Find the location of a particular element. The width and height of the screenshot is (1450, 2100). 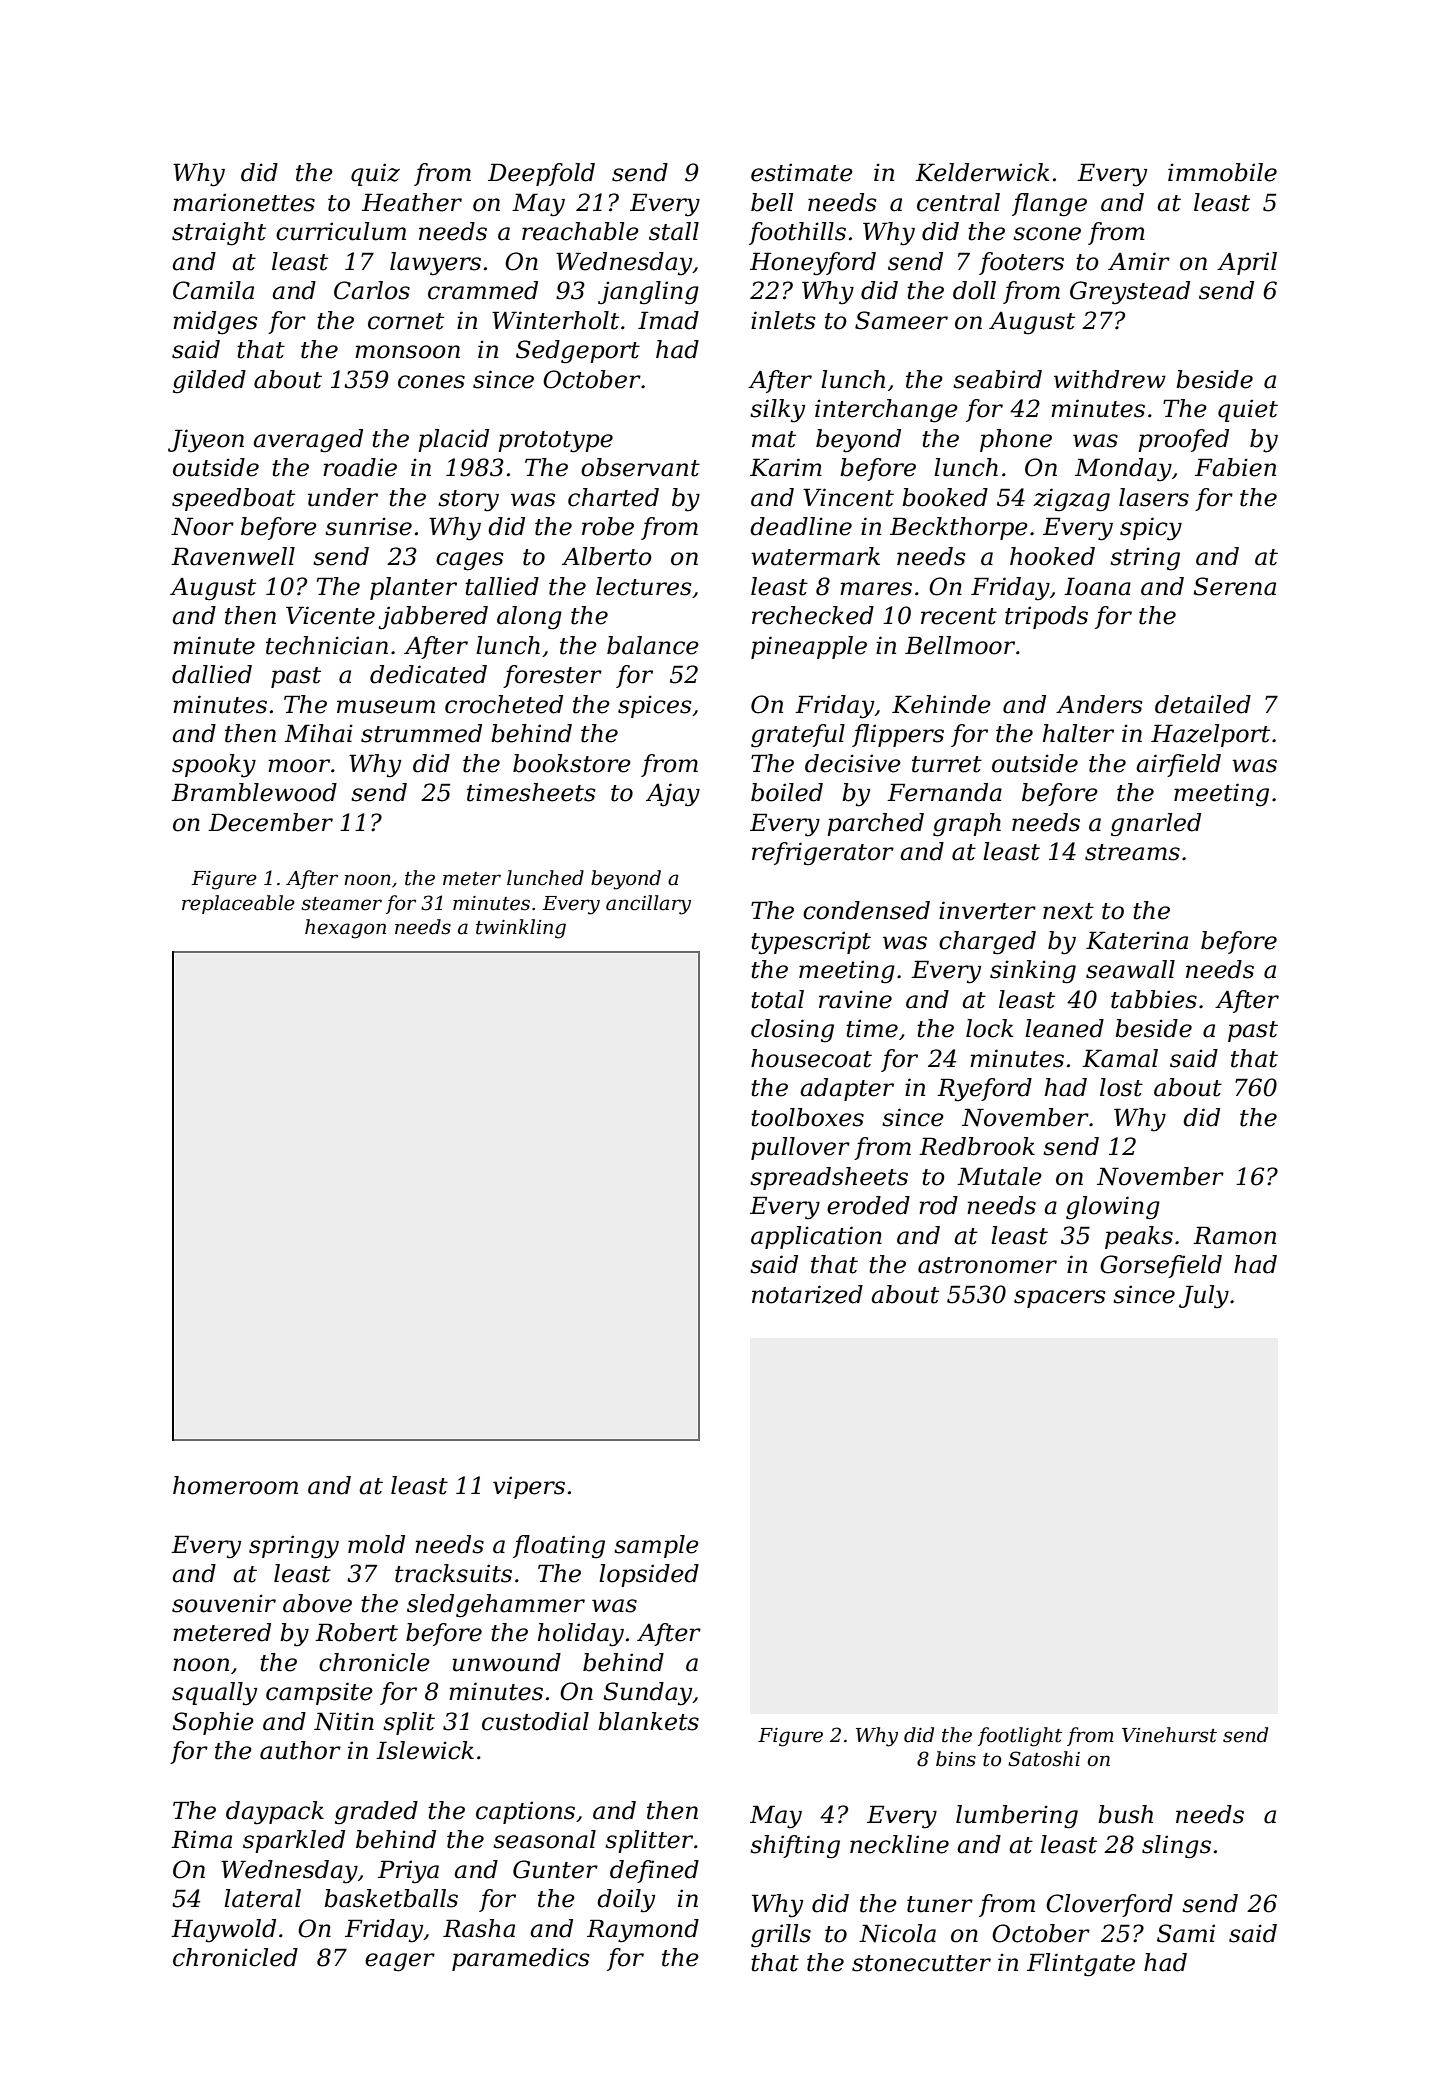

mold is located at coordinates (376, 1544).
